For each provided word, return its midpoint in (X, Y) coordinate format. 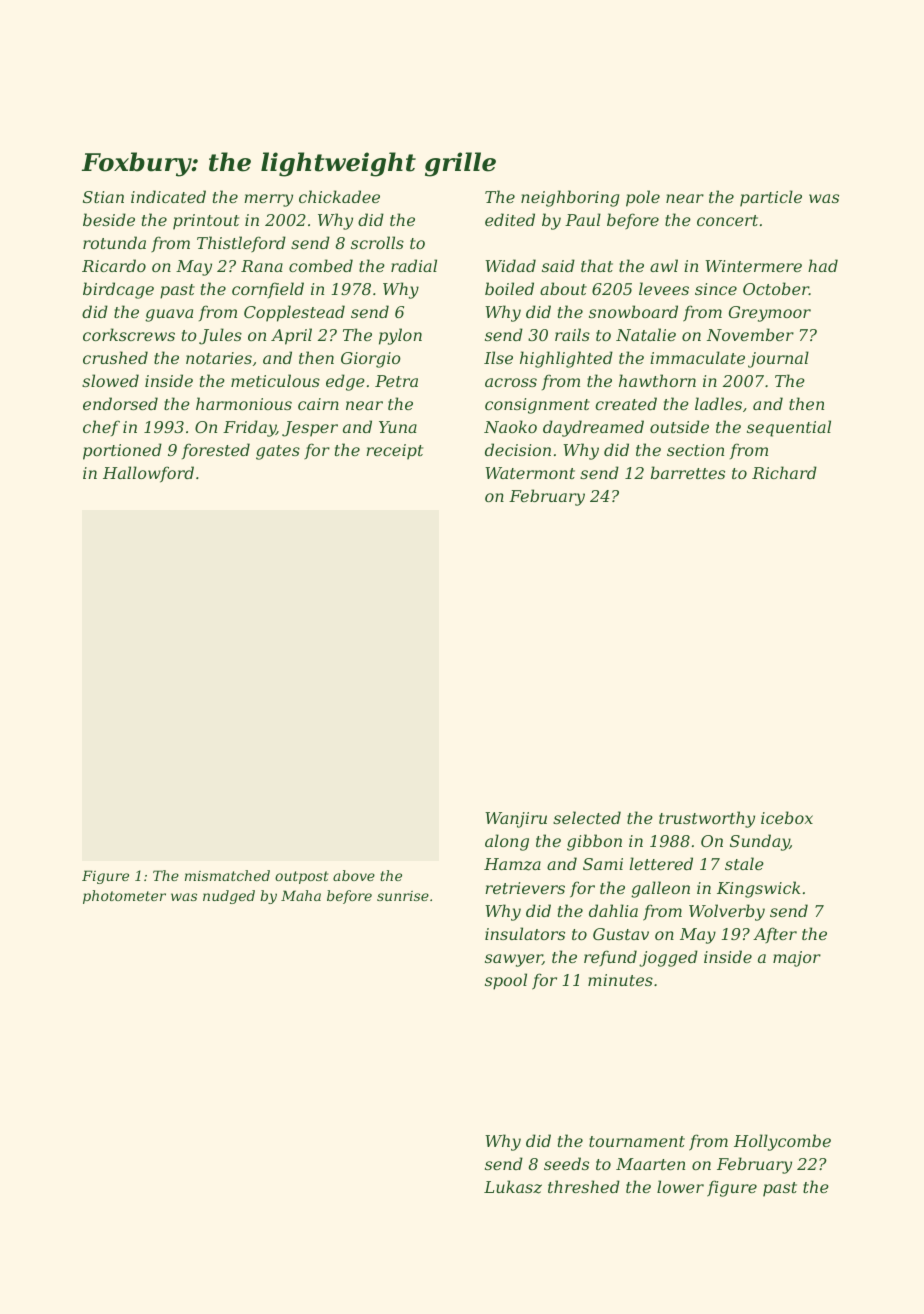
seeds (566, 1163)
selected (587, 817)
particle (771, 198)
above (354, 875)
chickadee (339, 196)
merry (268, 200)
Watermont (530, 473)
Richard (784, 472)
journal (778, 359)
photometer (124, 897)
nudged (229, 897)
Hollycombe (782, 1142)
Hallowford (148, 474)
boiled (509, 288)
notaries (219, 358)
